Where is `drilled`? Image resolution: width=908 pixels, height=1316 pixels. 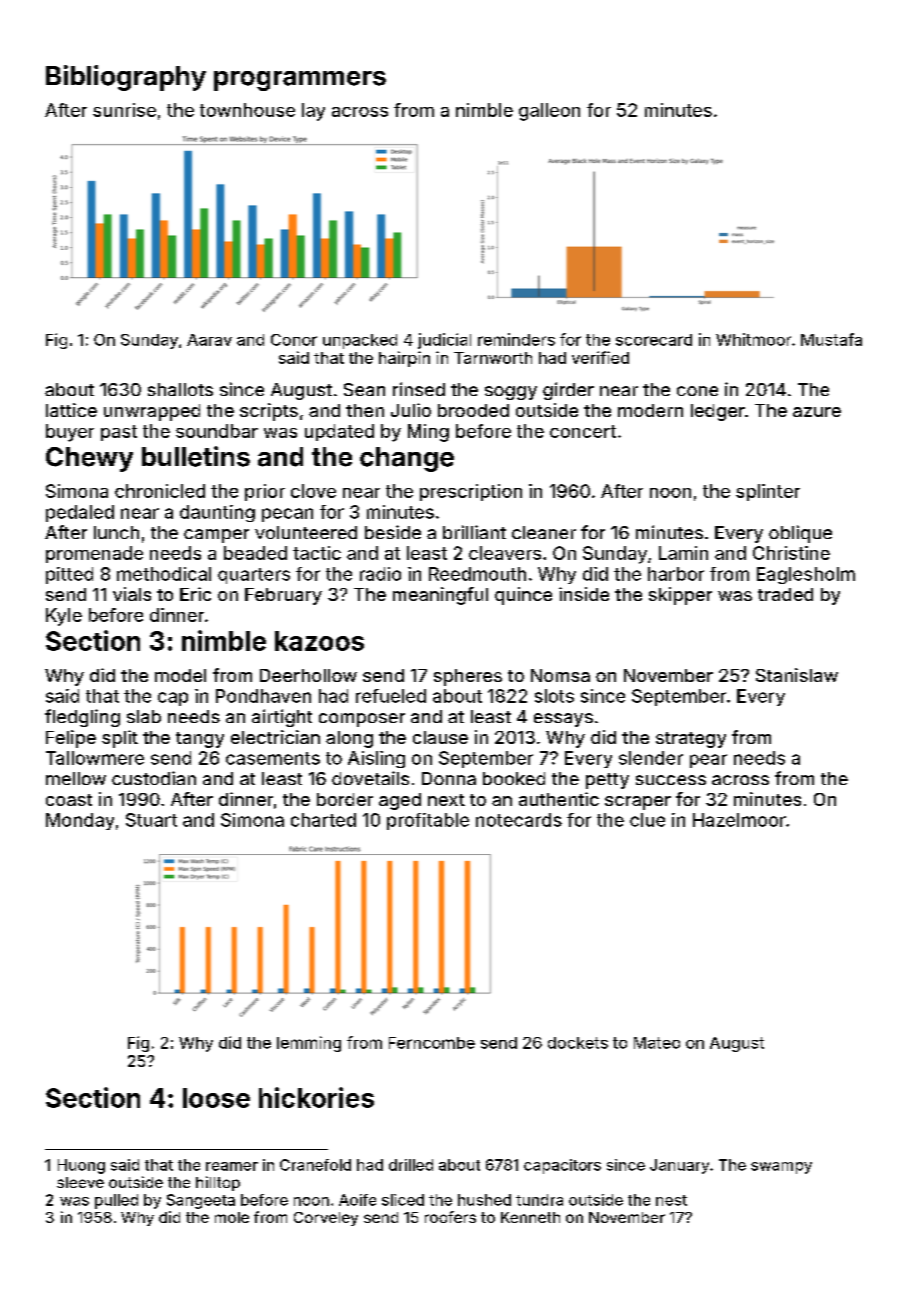 drilled is located at coordinates (411, 1165).
